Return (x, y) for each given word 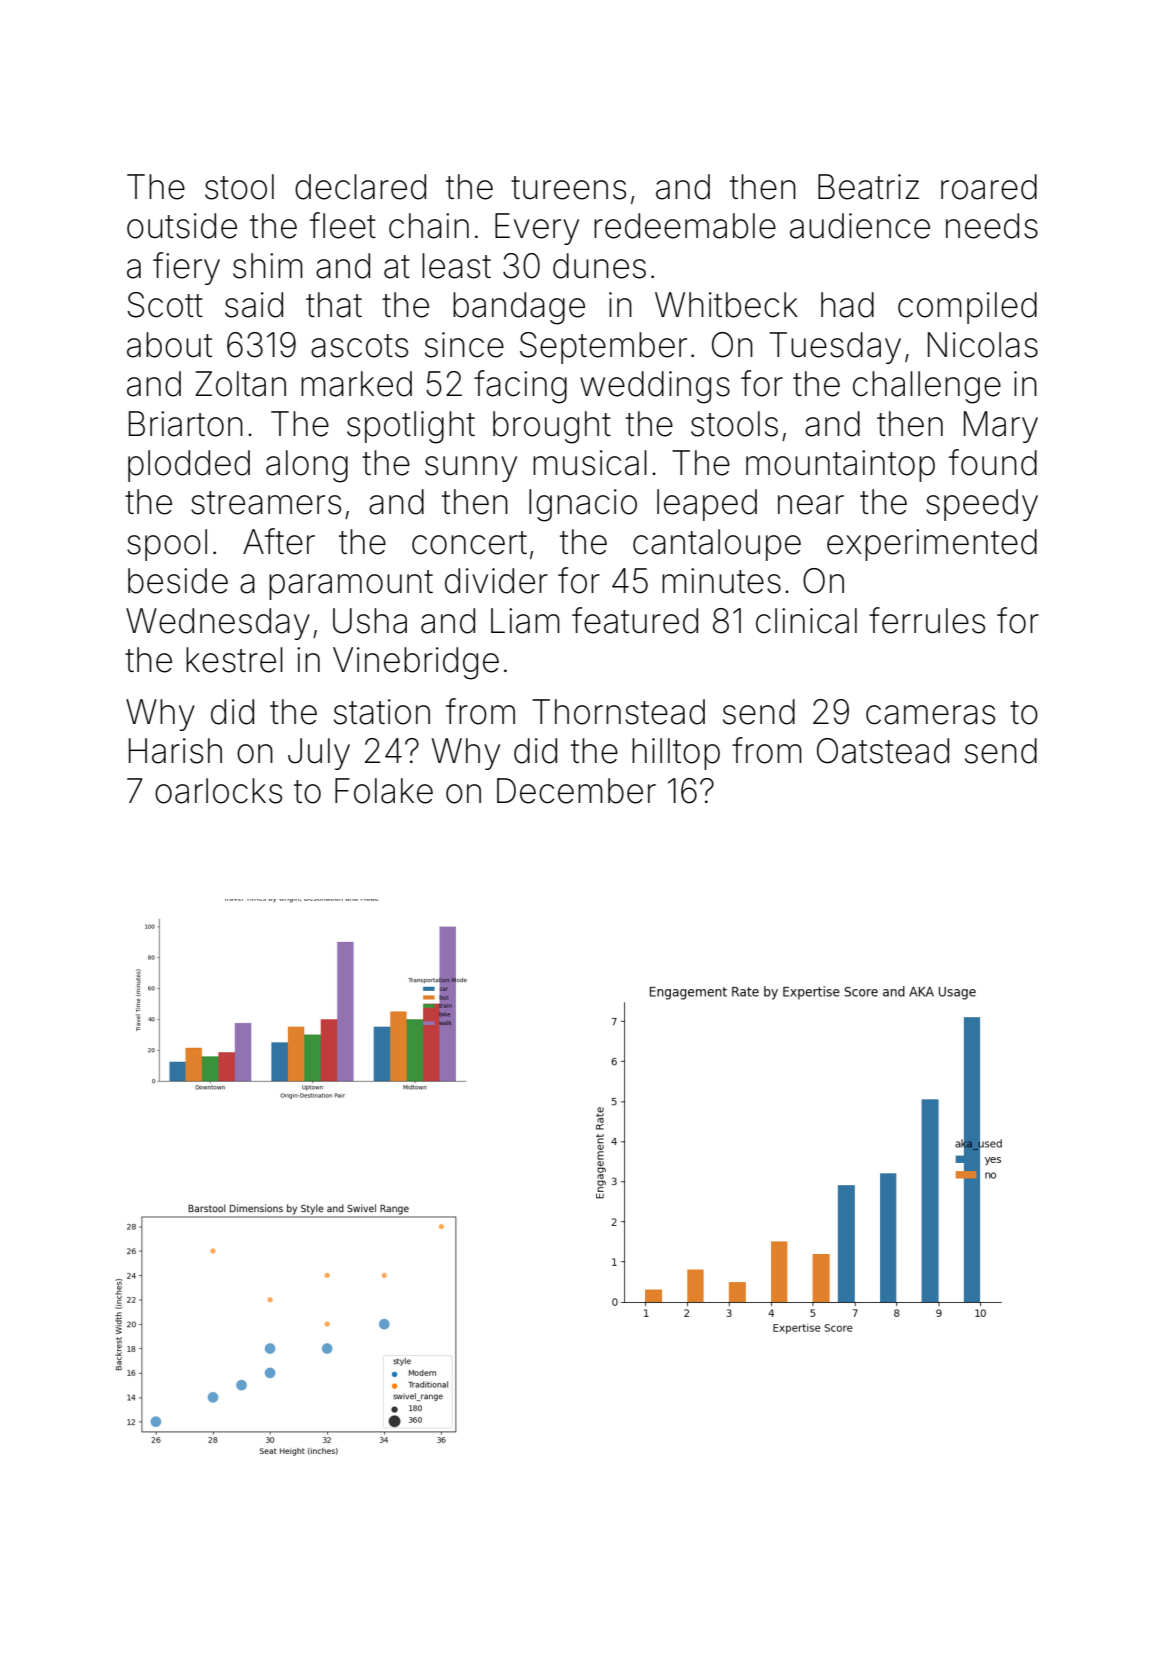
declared (360, 187)
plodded (189, 466)
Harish (175, 751)
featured (635, 620)
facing (520, 387)
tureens (568, 188)
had (847, 305)
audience (860, 226)
